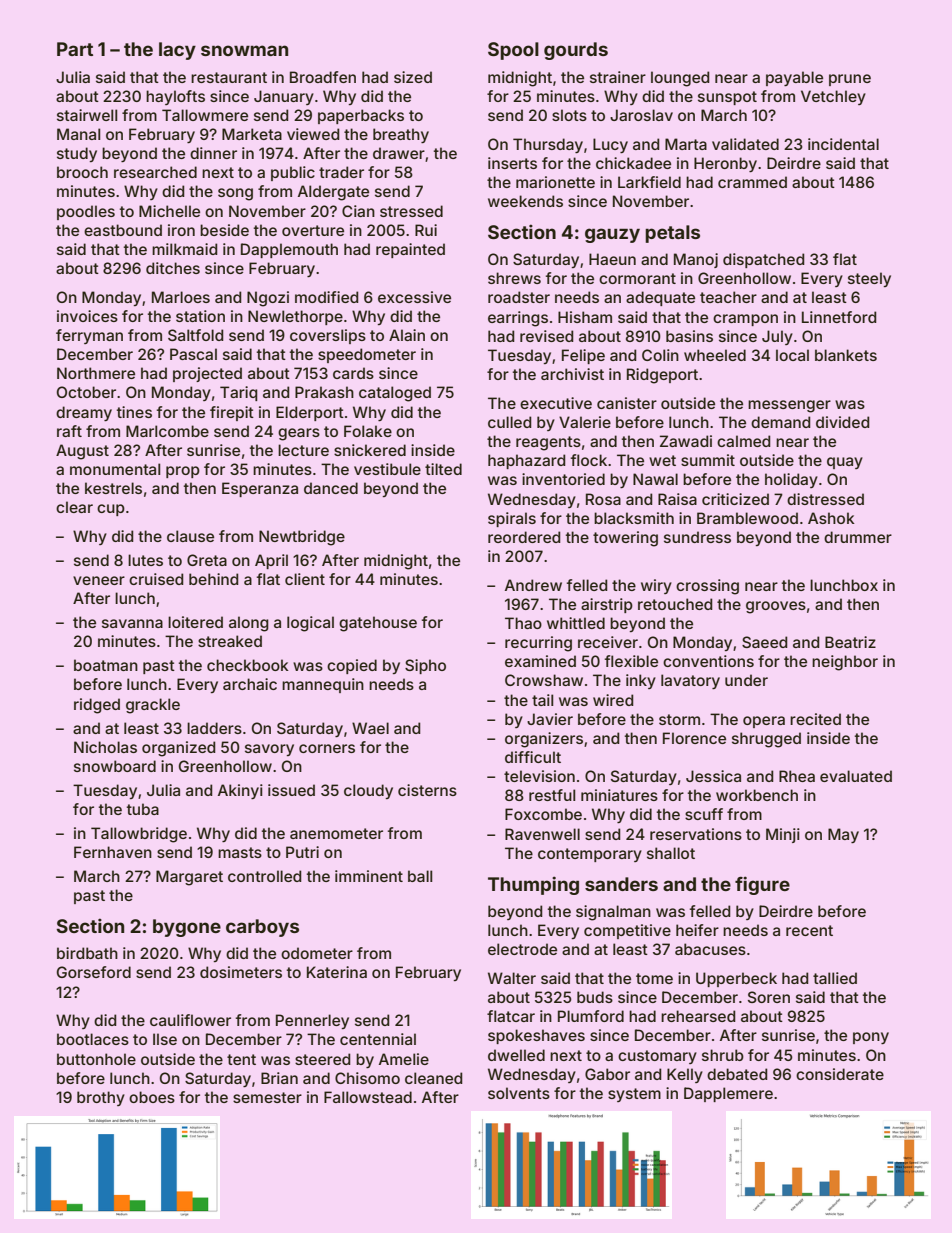  Describe the element at coordinates (634, 1095) in the image. I see `system` at that location.
